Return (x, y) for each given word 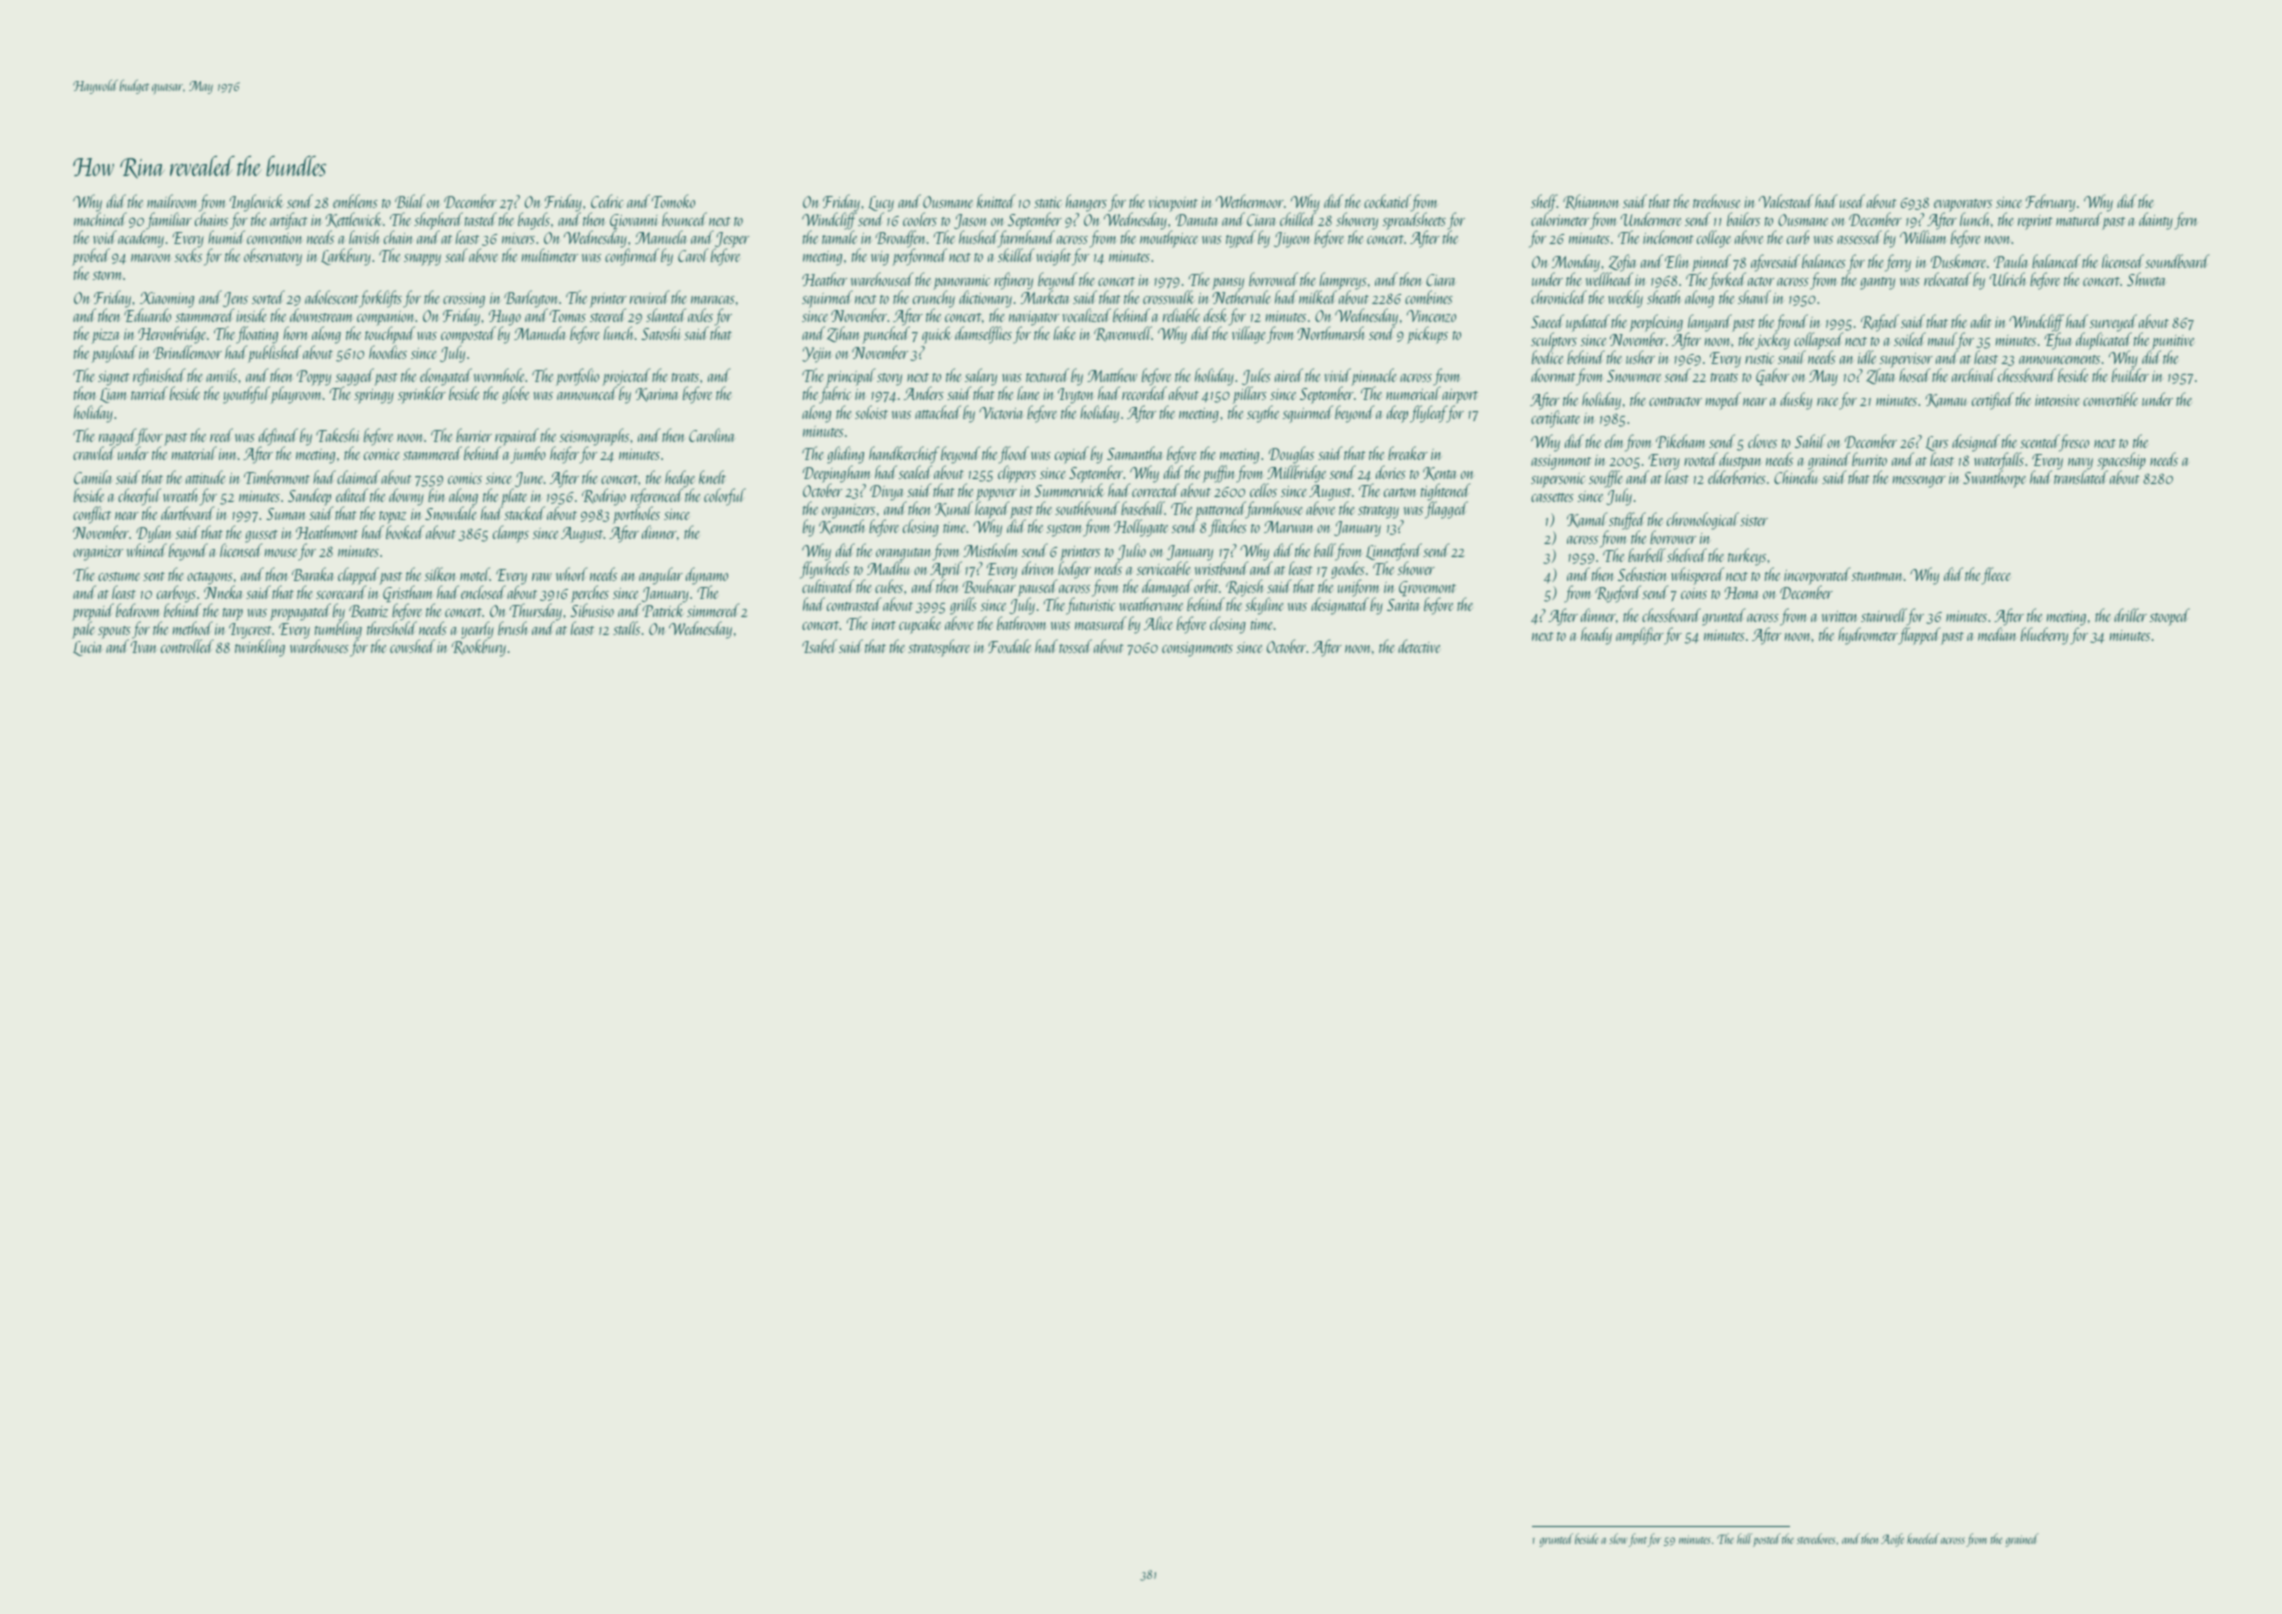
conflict (92, 515)
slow (1618, 1538)
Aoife (1892, 1540)
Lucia (88, 648)
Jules (1256, 377)
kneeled (1923, 1538)
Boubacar (989, 586)
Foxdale (1009, 646)
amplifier (1640, 636)
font (1638, 1540)
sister (1754, 520)
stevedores (1816, 1538)
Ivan (144, 647)
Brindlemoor (187, 352)
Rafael (1880, 323)
